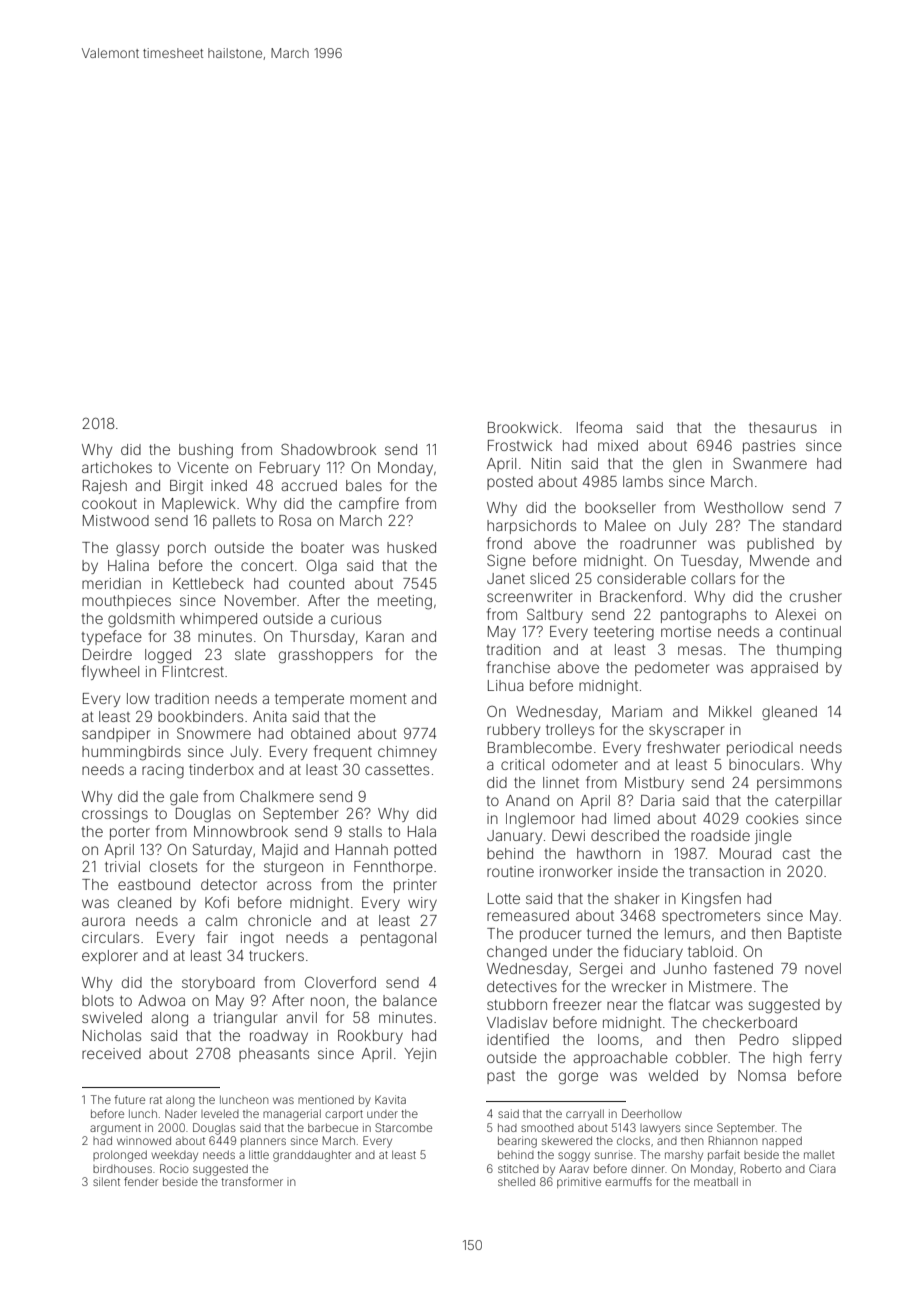 This screenshot has height=1314, width=924. Describe the element at coordinates (115, 1129) in the screenshot. I see `argument` at that location.
